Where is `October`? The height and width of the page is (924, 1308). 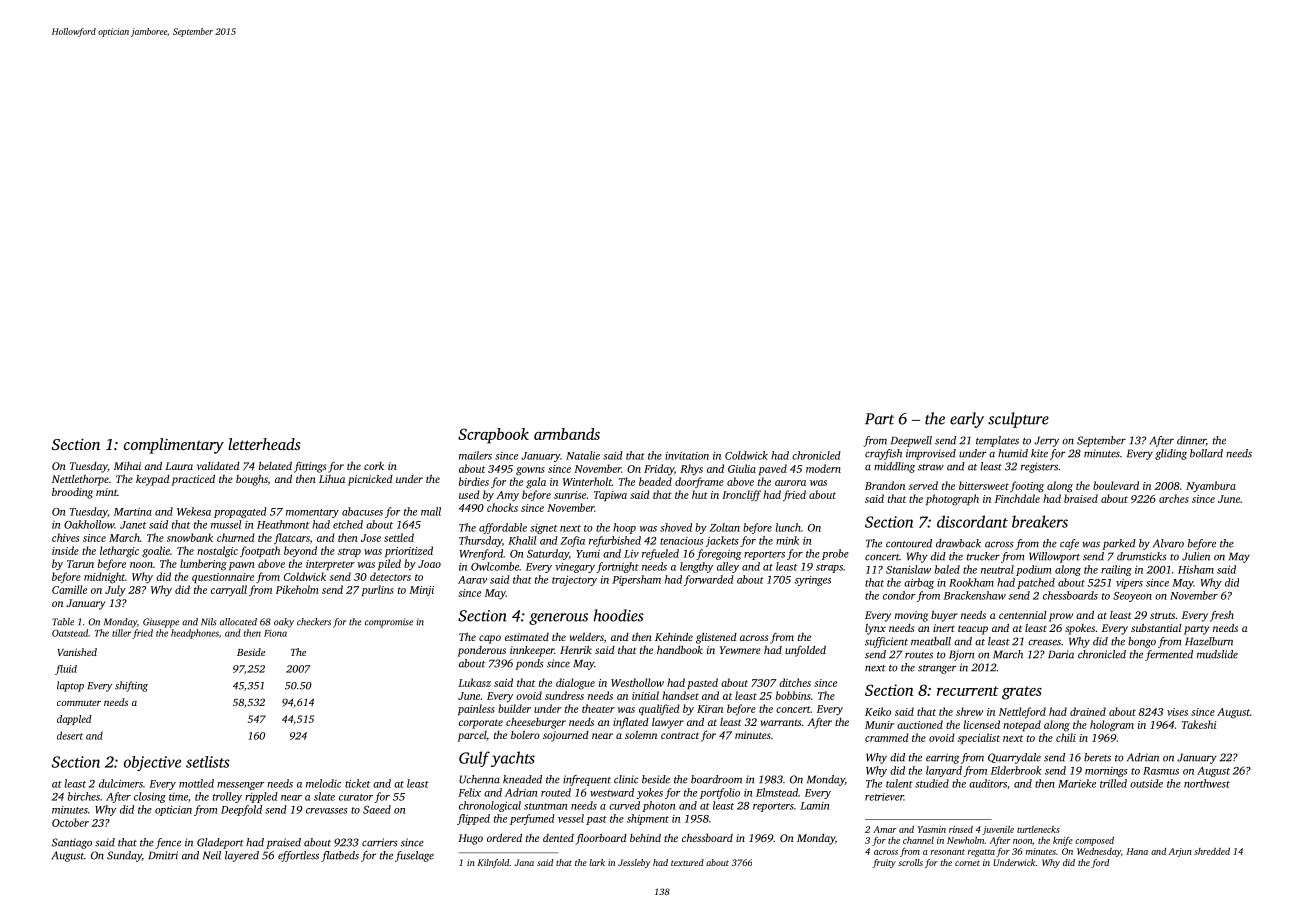 October is located at coordinates (70, 822).
